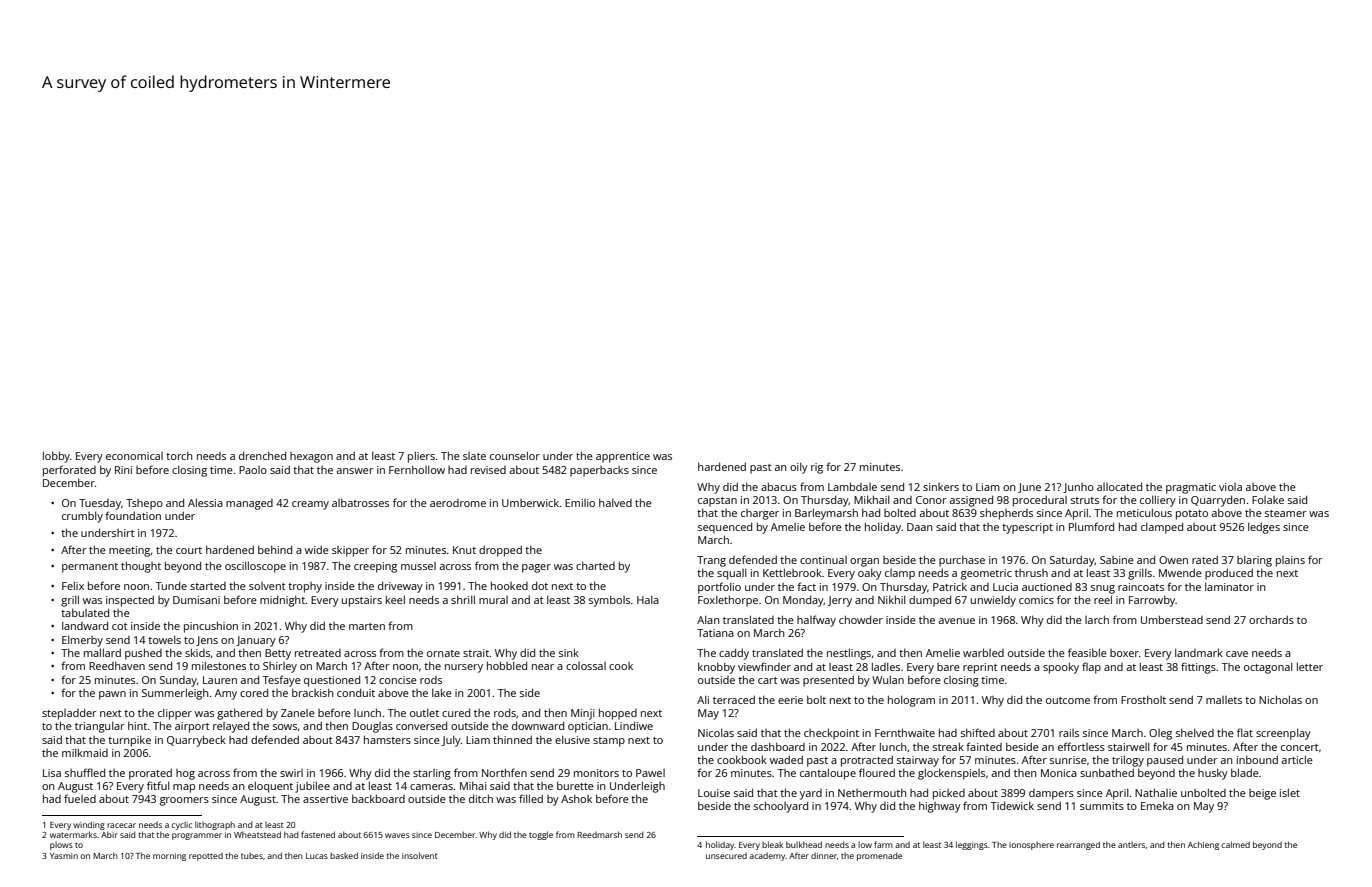  I want to click on continual, so click(823, 560).
